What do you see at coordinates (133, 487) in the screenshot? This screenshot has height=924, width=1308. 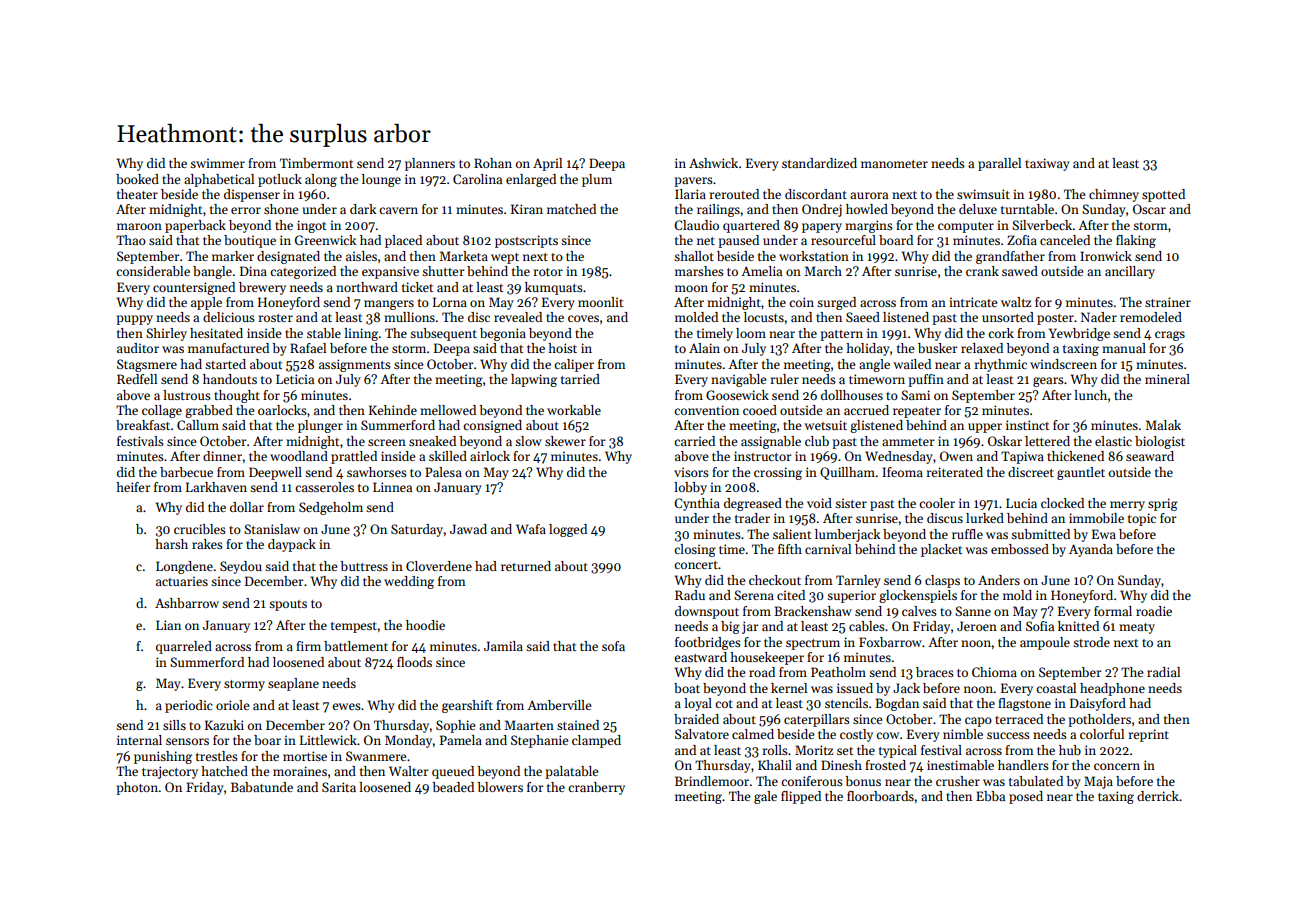 I see `heifer` at bounding box center [133, 487].
